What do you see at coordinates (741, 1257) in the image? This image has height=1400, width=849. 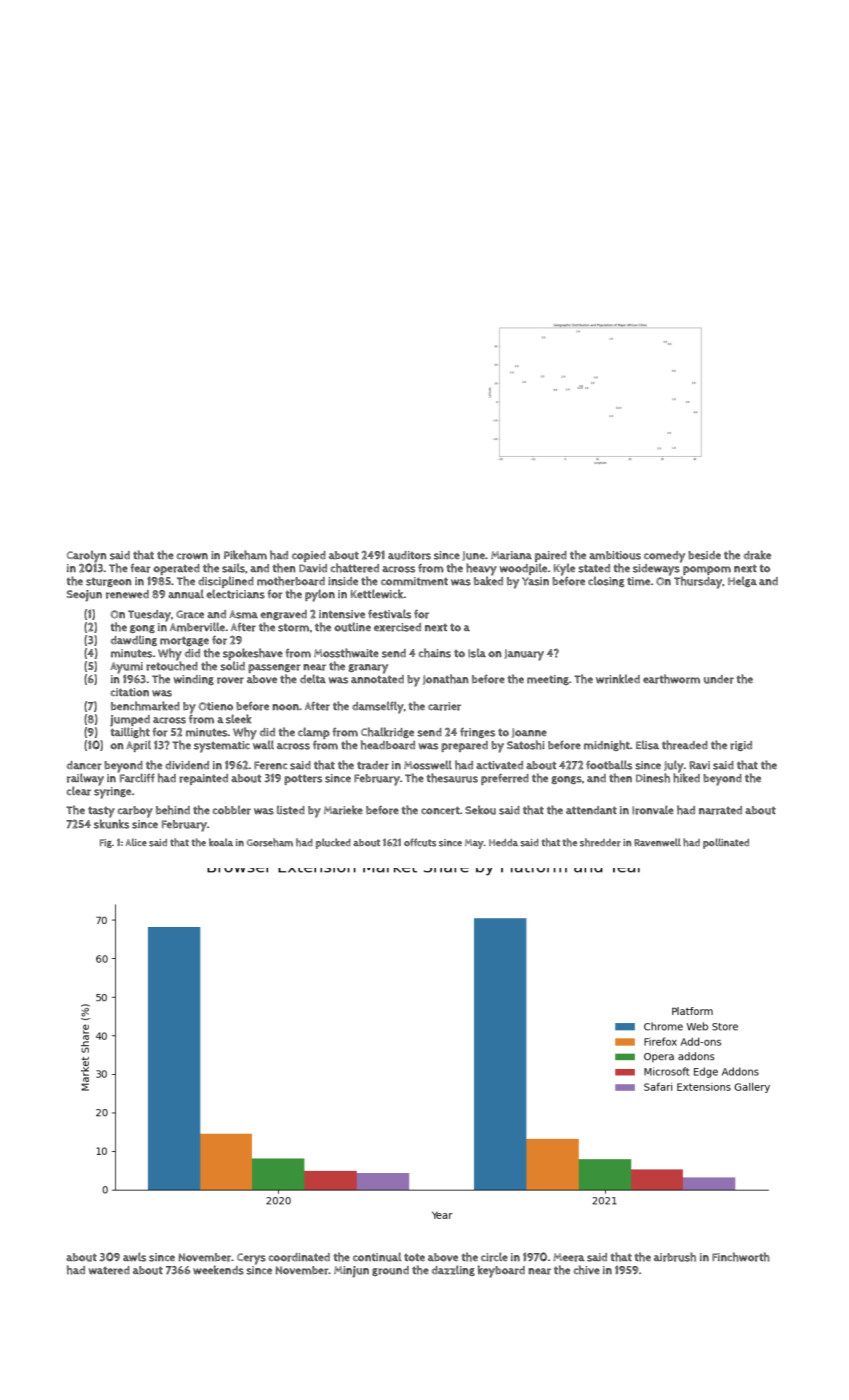 I see `Finchworth` at bounding box center [741, 1257].
